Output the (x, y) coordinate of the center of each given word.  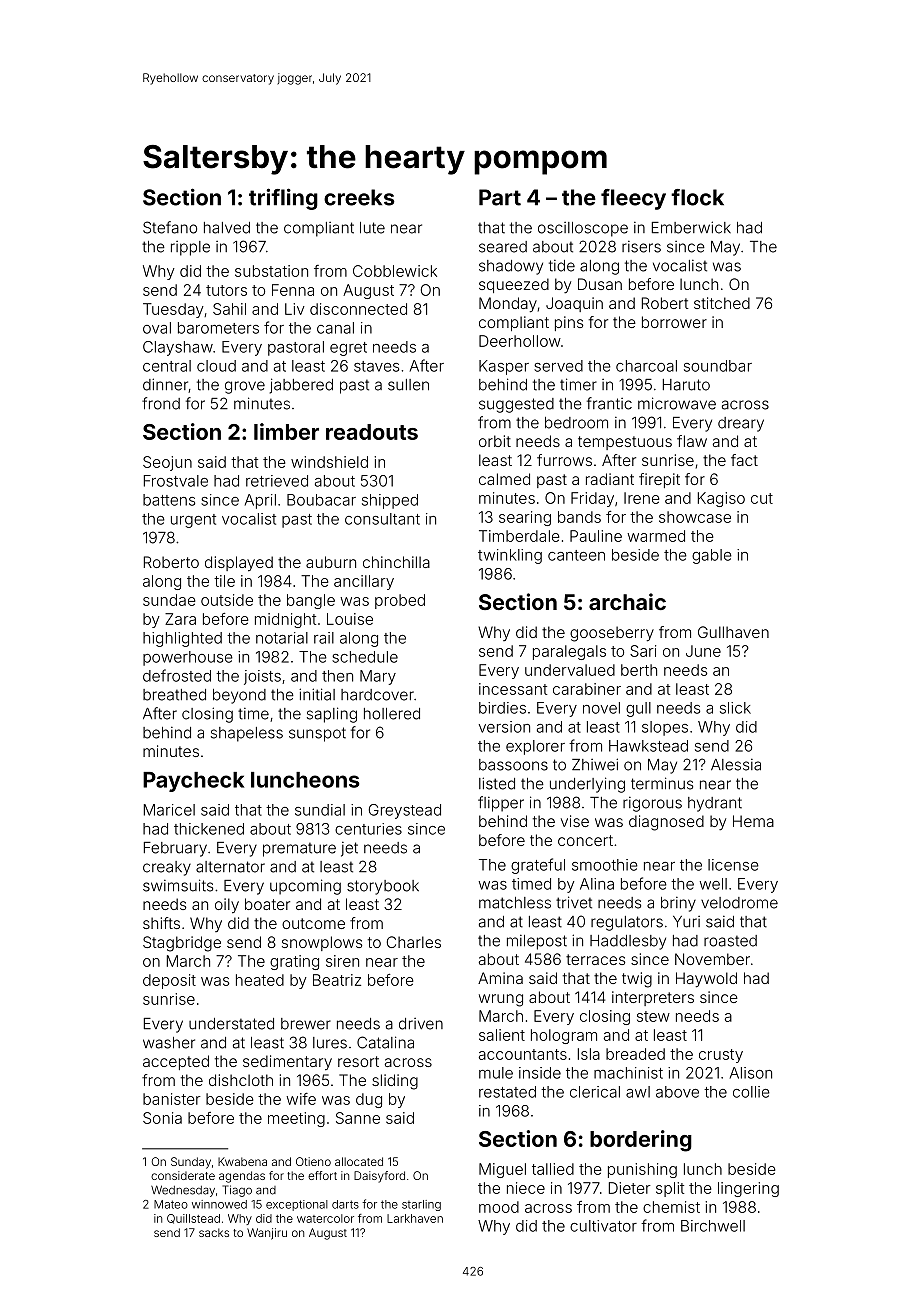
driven (421, 1024)
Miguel (502, 1170)
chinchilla (396, 562)
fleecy (633, 199)
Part (500, 197)
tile (224, 581)
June (703, 651)
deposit (169, 981)
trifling (283, 199)
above (677, 1092)
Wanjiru (267, 1234)
